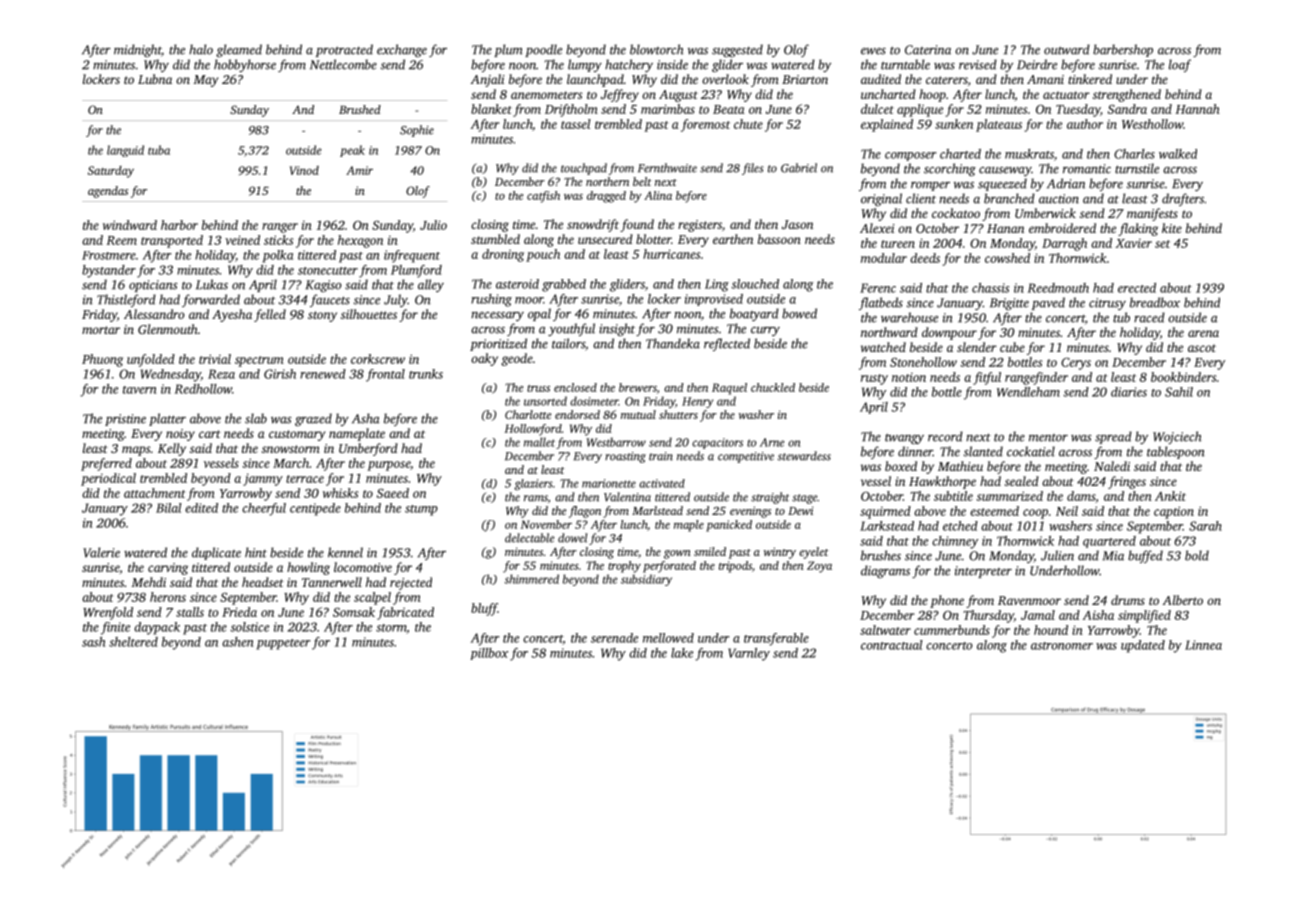 The width and height of the document is (1308, 924). Describe the element at coordinates (155, 79) in the document. I see `Lubna` at that location.
